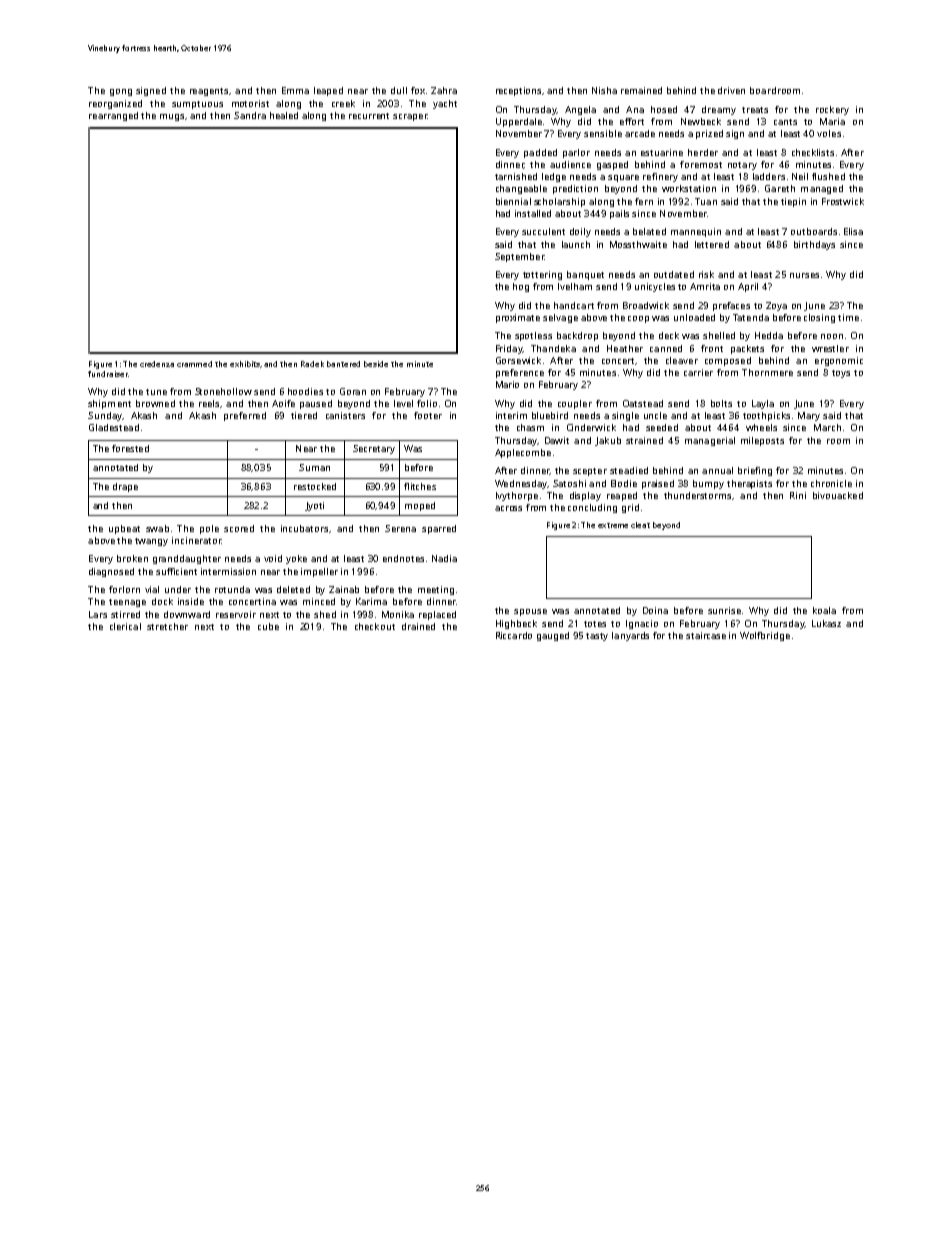 The width and height of the image is (952, 1233). What do you see at coordinates (519, 257) in the image?
I see `September` at bounding box center [519, 257].
